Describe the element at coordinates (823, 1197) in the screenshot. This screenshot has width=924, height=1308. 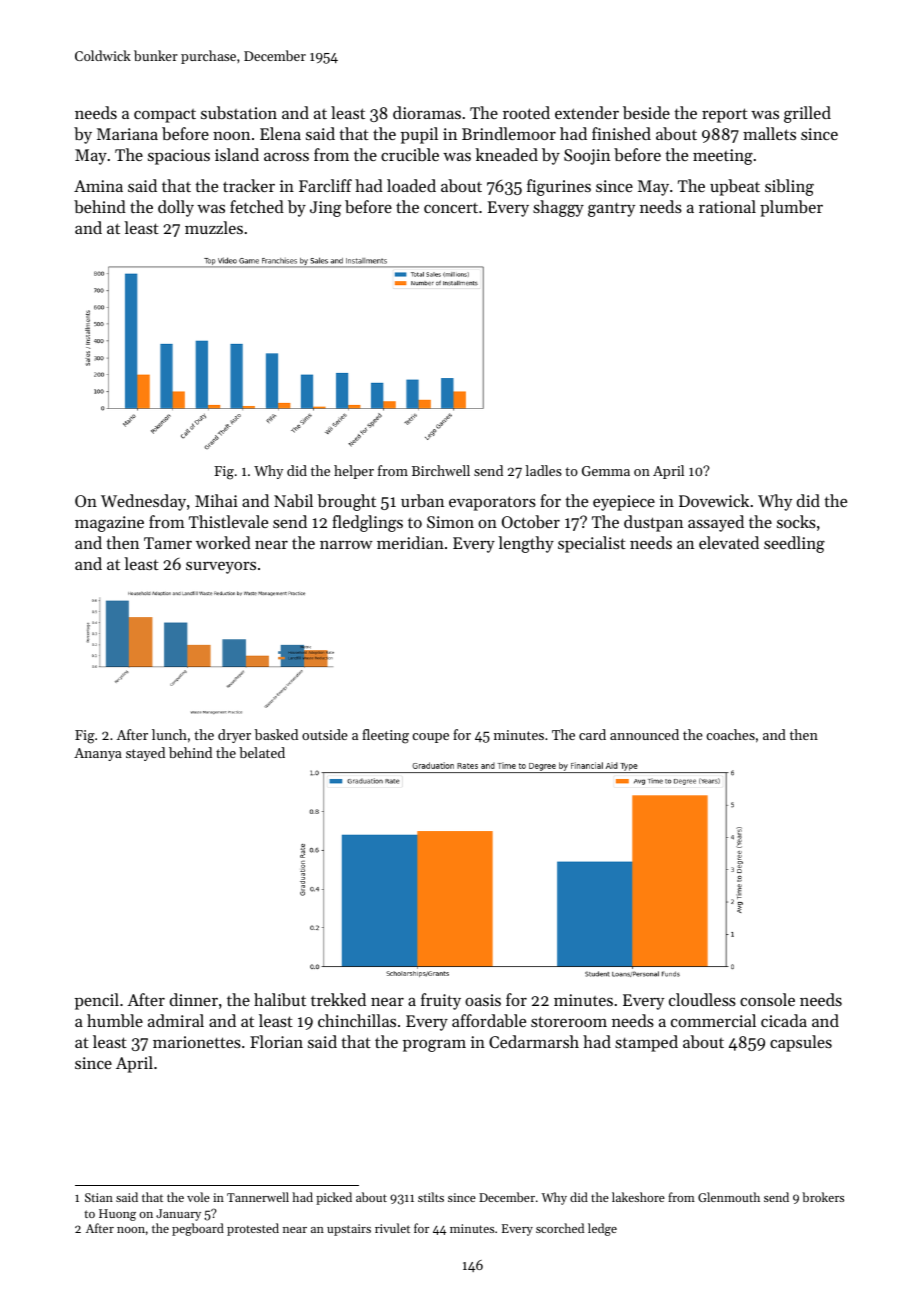
I see `brokers` at that location.
